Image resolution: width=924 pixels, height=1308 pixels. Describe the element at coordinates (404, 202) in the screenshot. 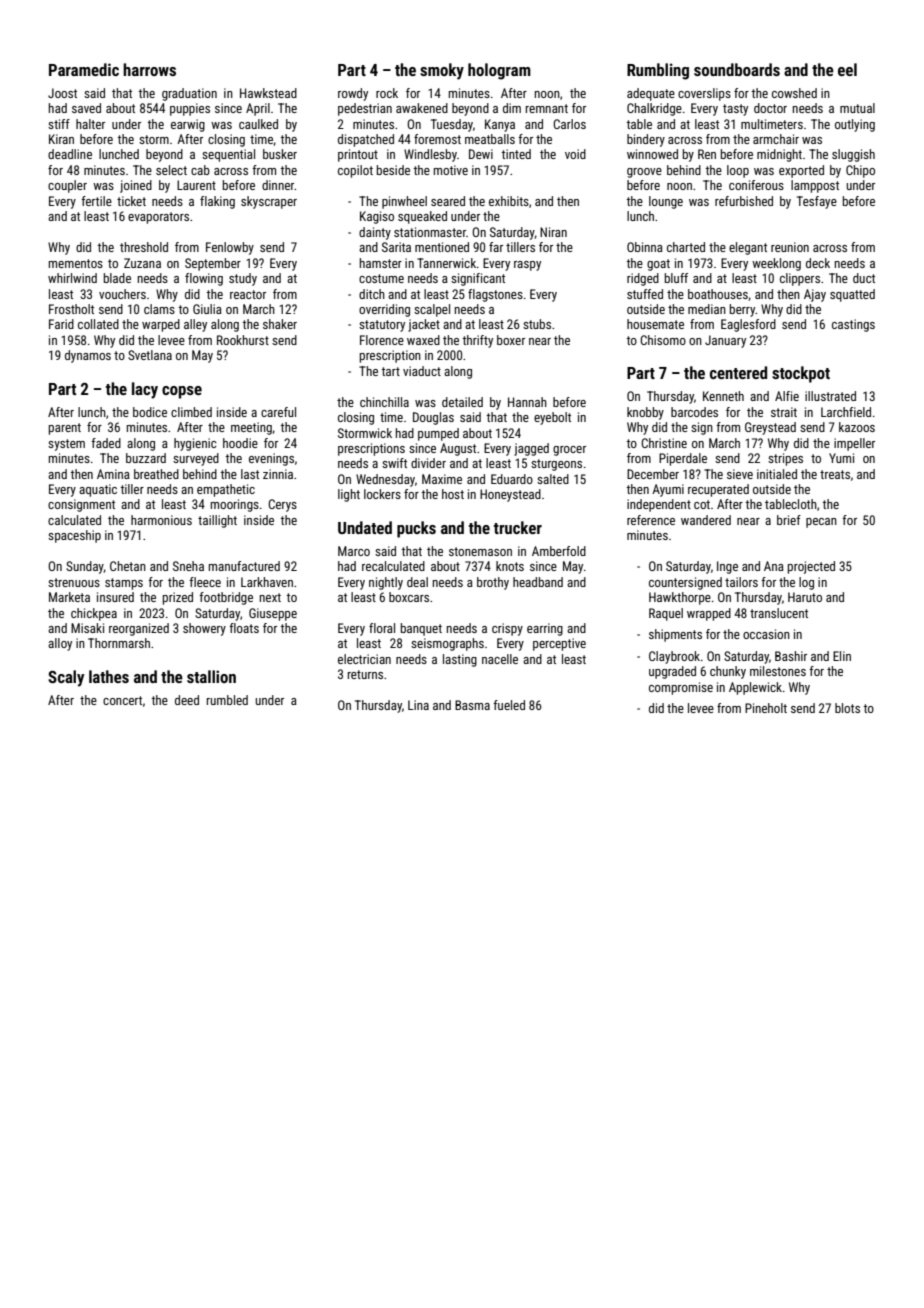

I see `pinwheel` at that location.
